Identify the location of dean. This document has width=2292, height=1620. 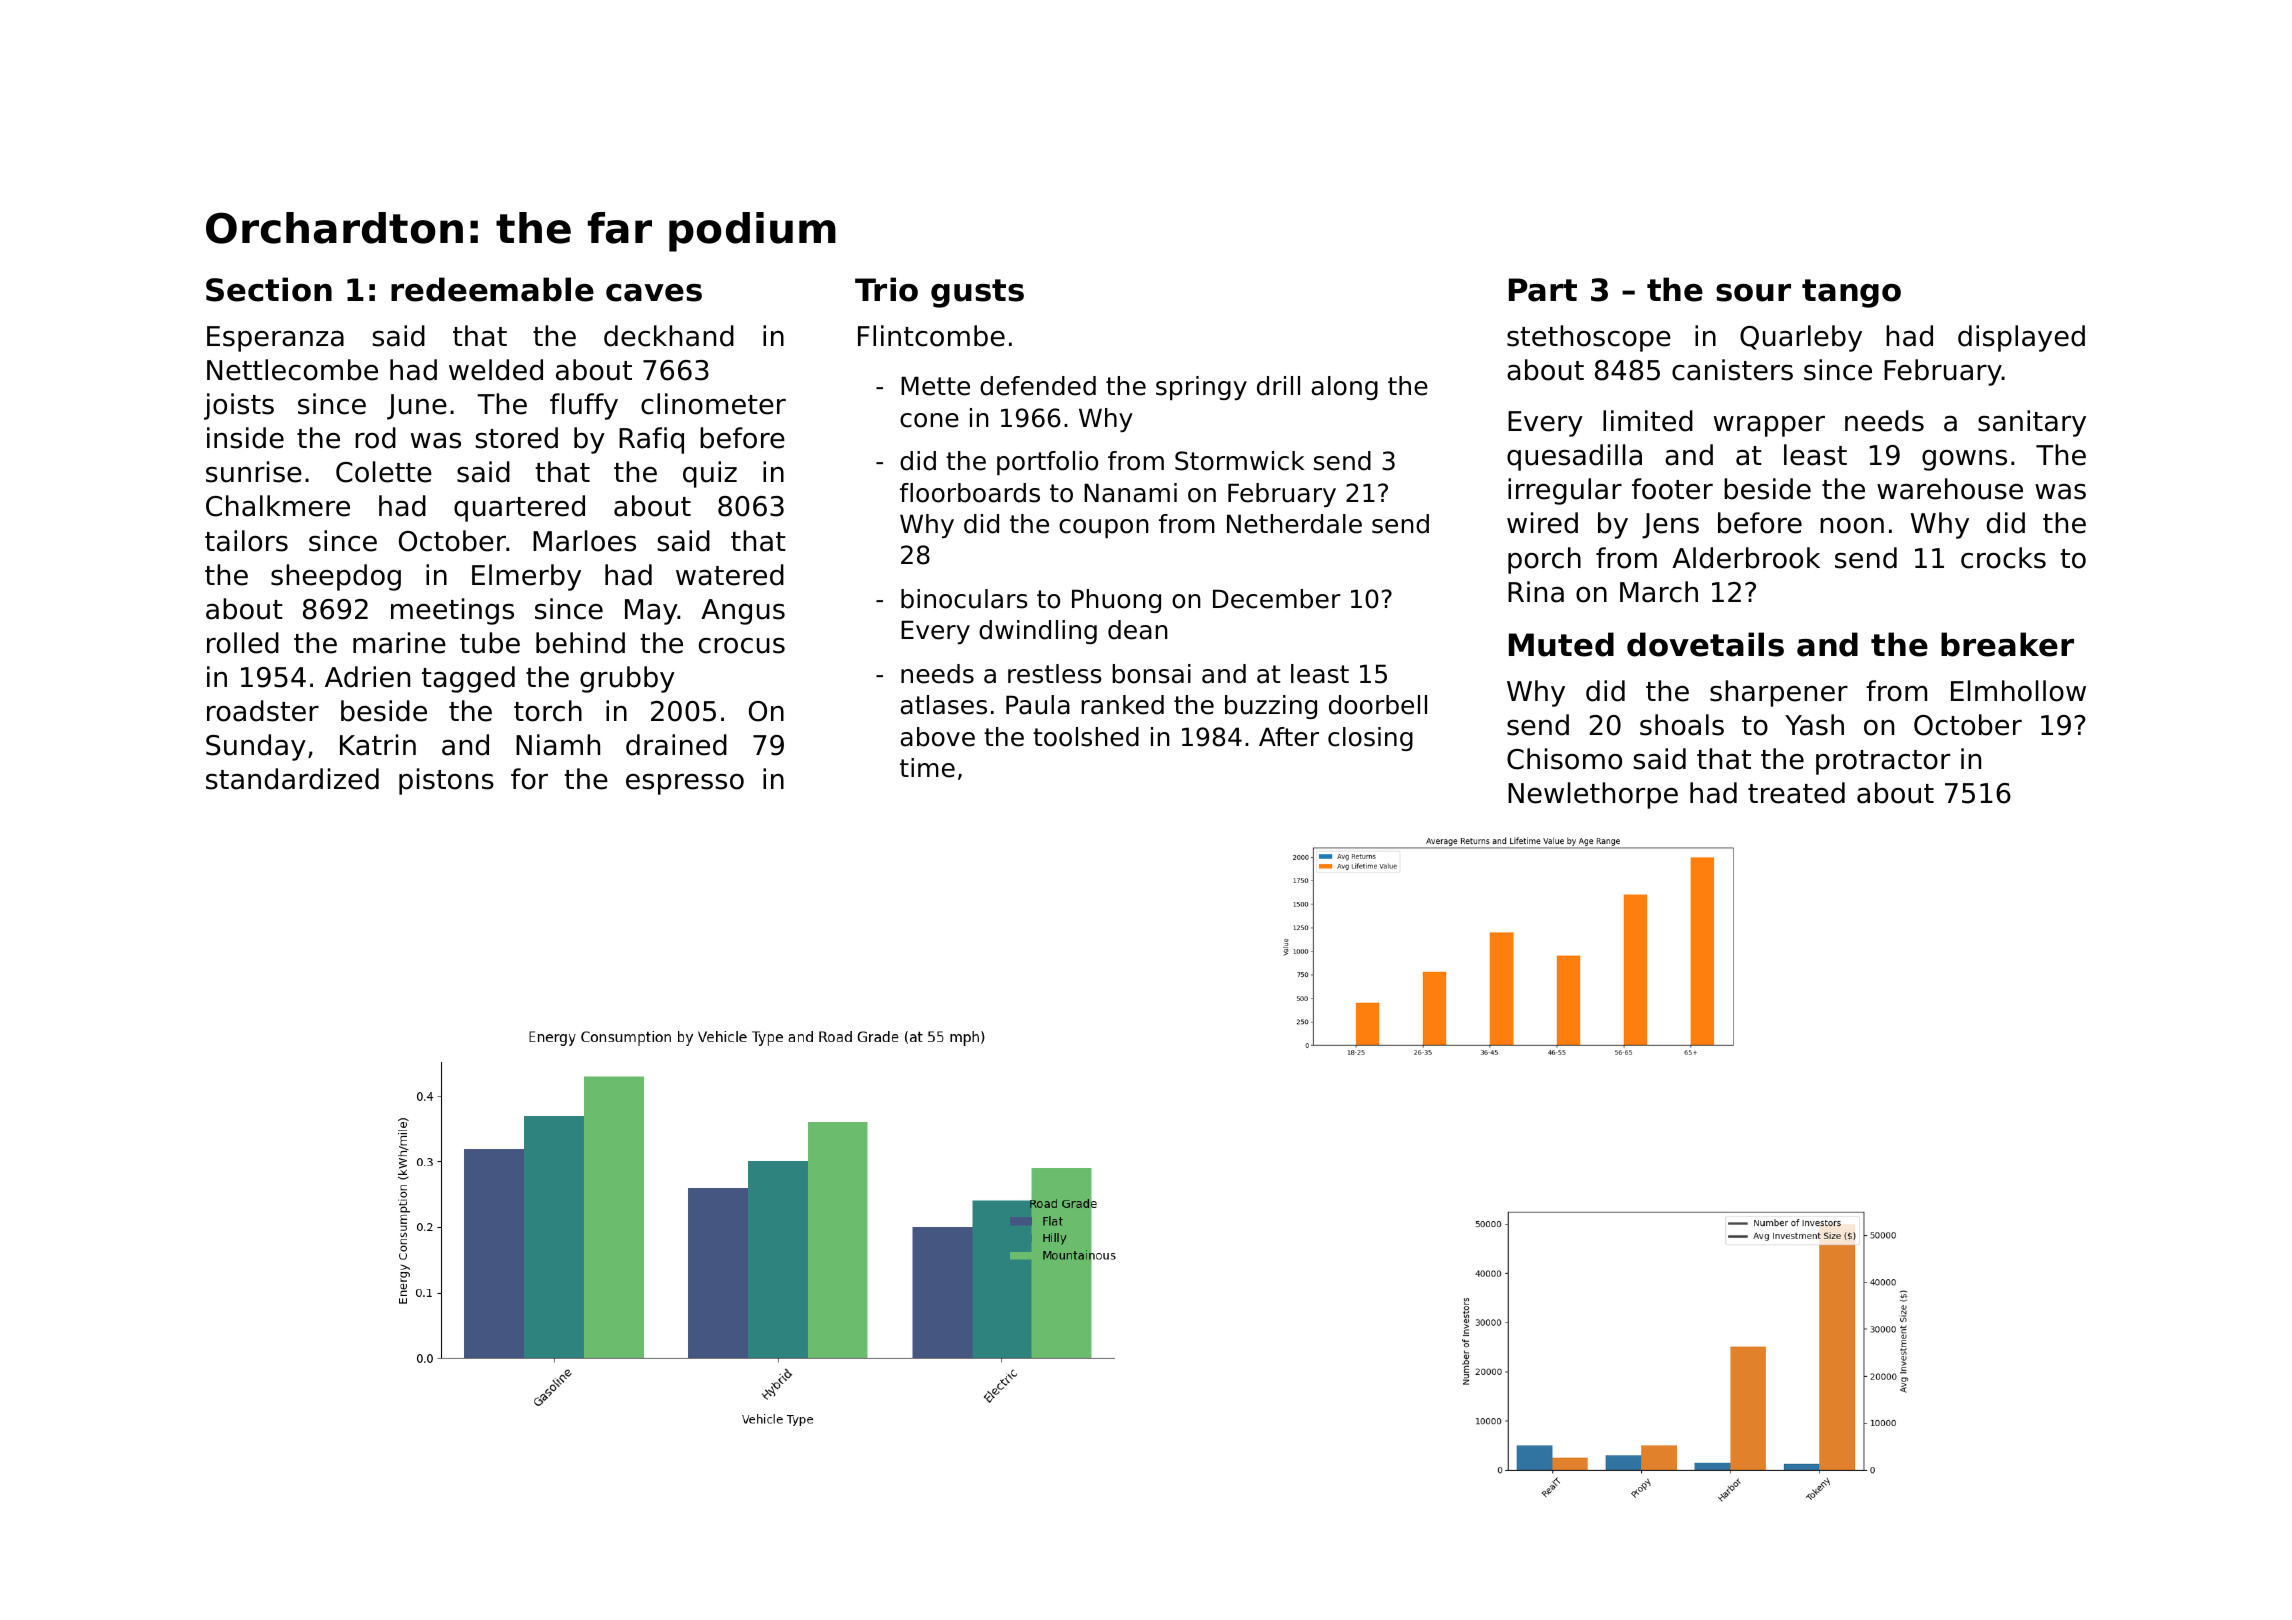
(1138, 630).
